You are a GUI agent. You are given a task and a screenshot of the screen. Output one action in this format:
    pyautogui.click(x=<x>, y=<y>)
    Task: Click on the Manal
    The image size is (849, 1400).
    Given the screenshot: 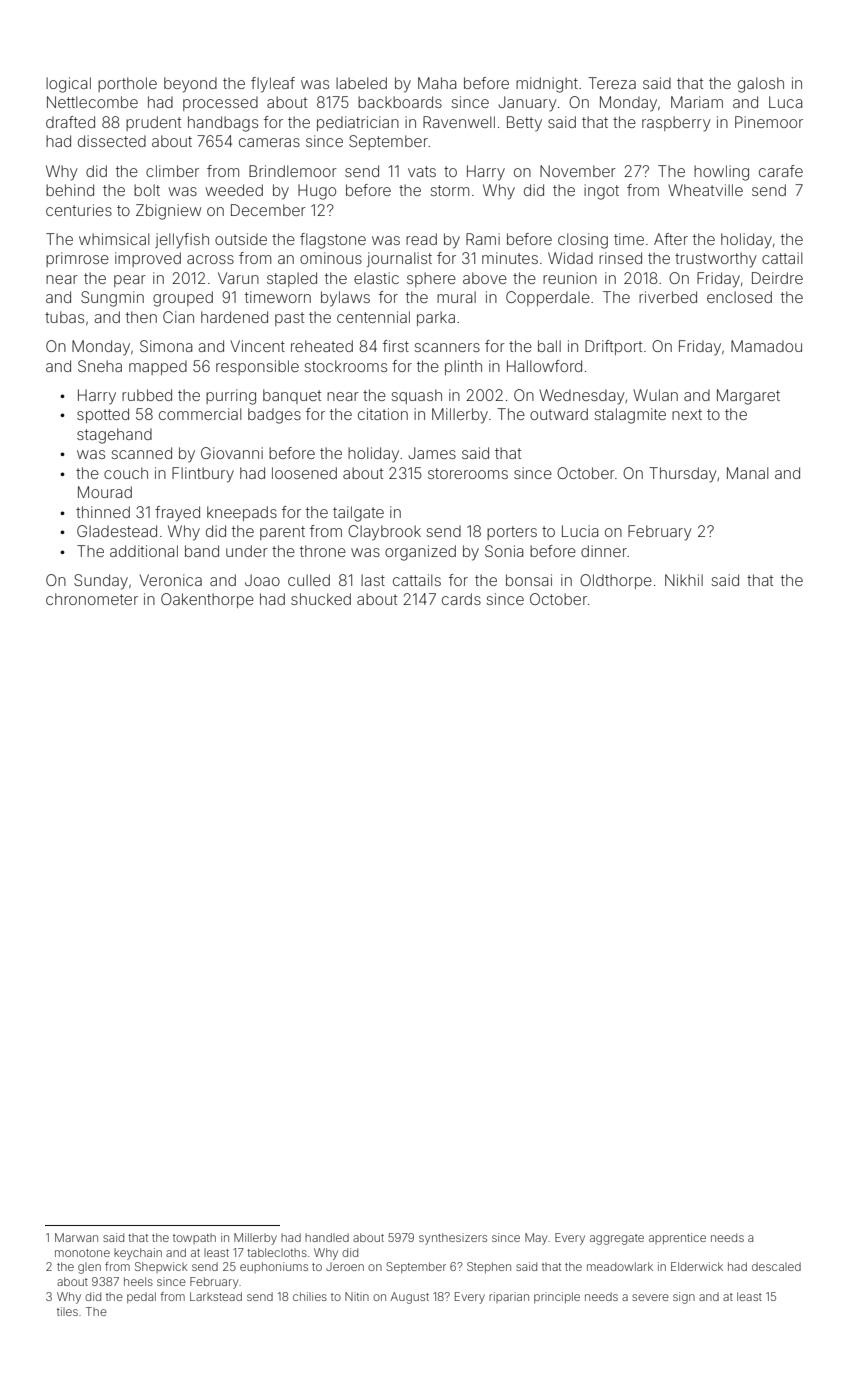 What is the action you would take?
    pyautogui.click(x=747, y=473)
